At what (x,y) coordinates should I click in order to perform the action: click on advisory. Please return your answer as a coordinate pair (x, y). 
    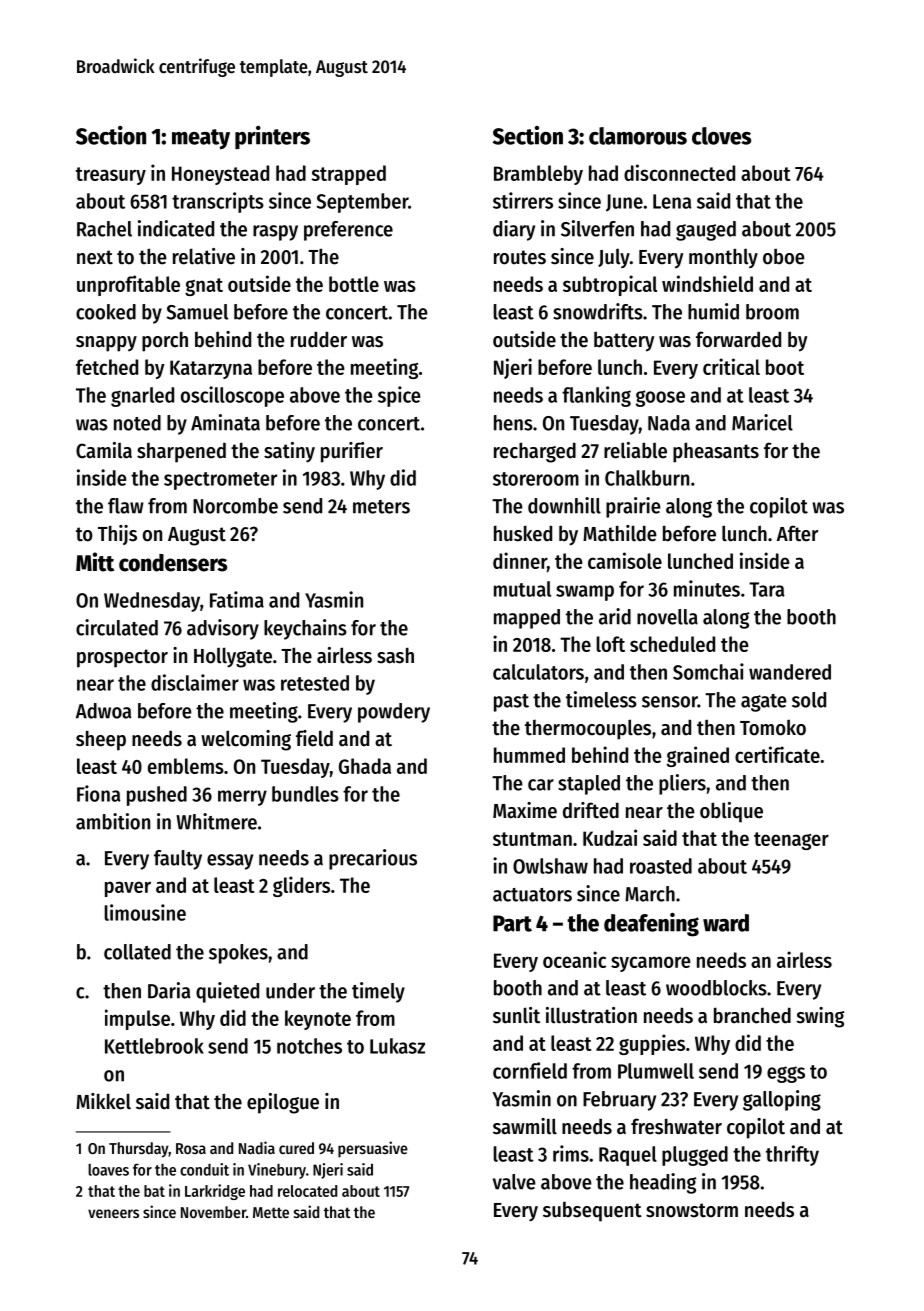
    Looking at the image, I should click on (223, 629).
